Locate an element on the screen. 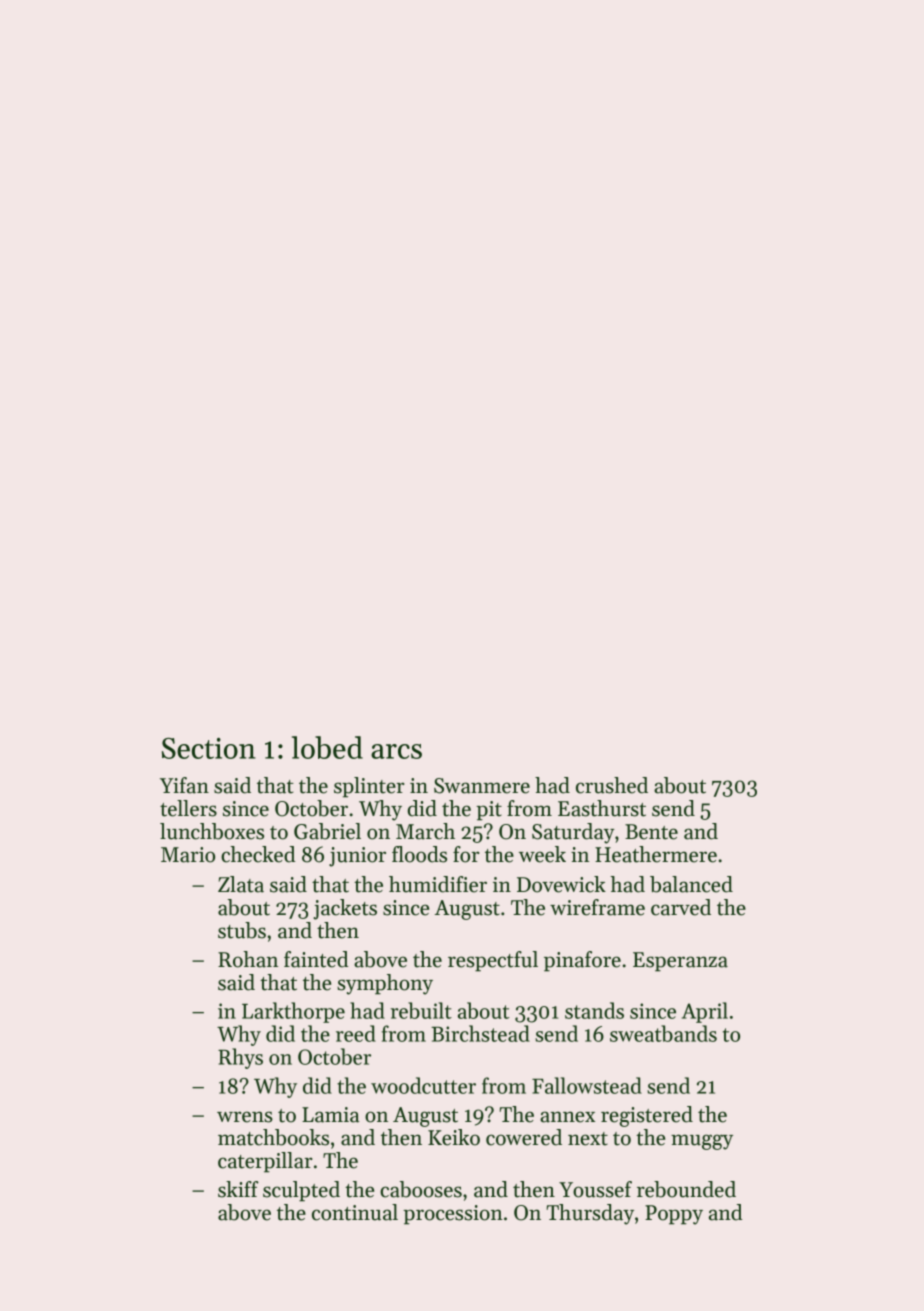 The image size is (924, 1311). humidifier is located at coordinates (438, 884).
